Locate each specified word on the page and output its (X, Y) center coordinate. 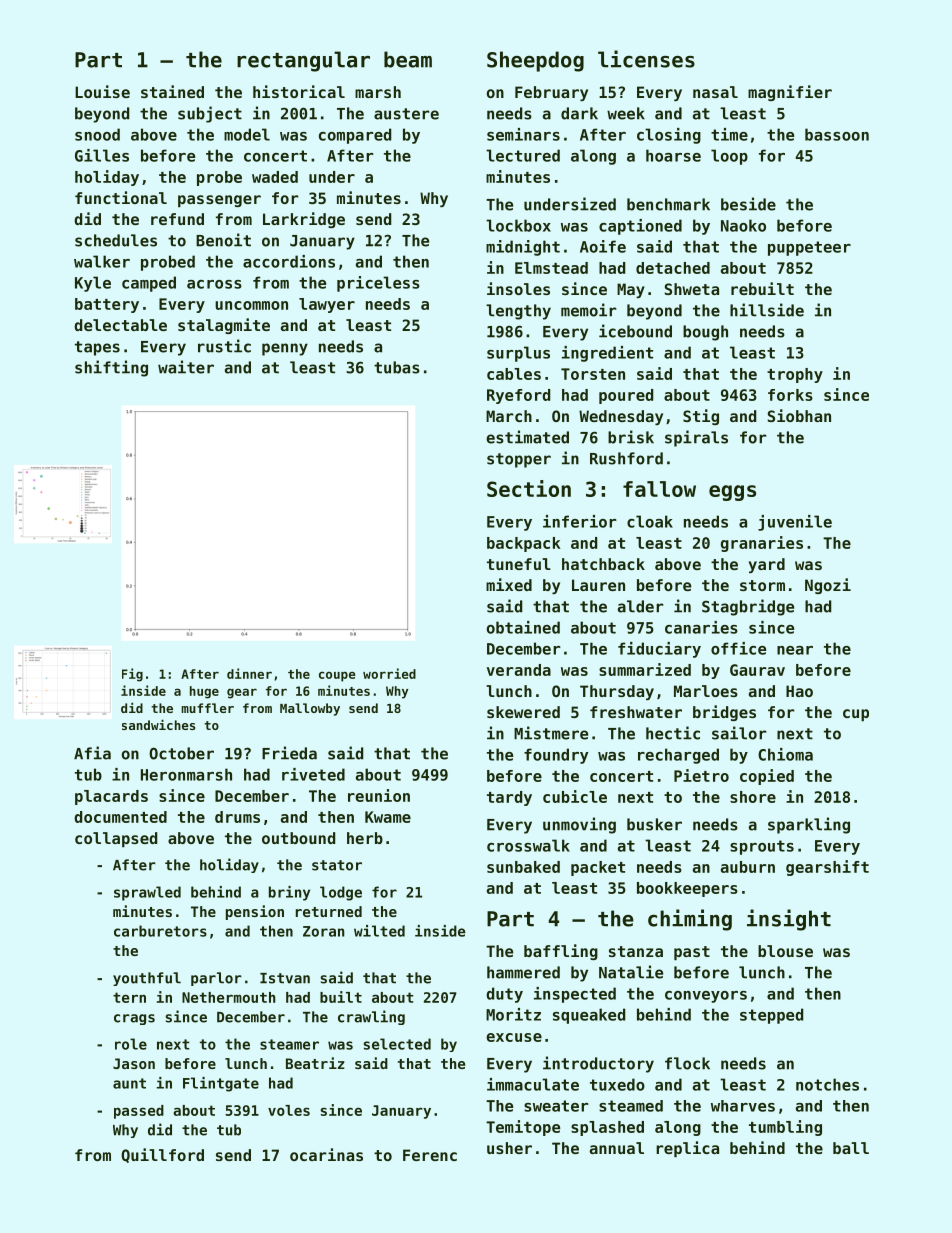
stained (172, 91)
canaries (701, 627)
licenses (646, 59)
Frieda (289, 753)
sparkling (809, 825)
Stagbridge (748, 607)
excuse (514, 1037)
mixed (509, 584)
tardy (509, 798)
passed (139, 1112)
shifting (111, 368)
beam (408, 59)
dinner (249, 673)
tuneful (519, 564)
